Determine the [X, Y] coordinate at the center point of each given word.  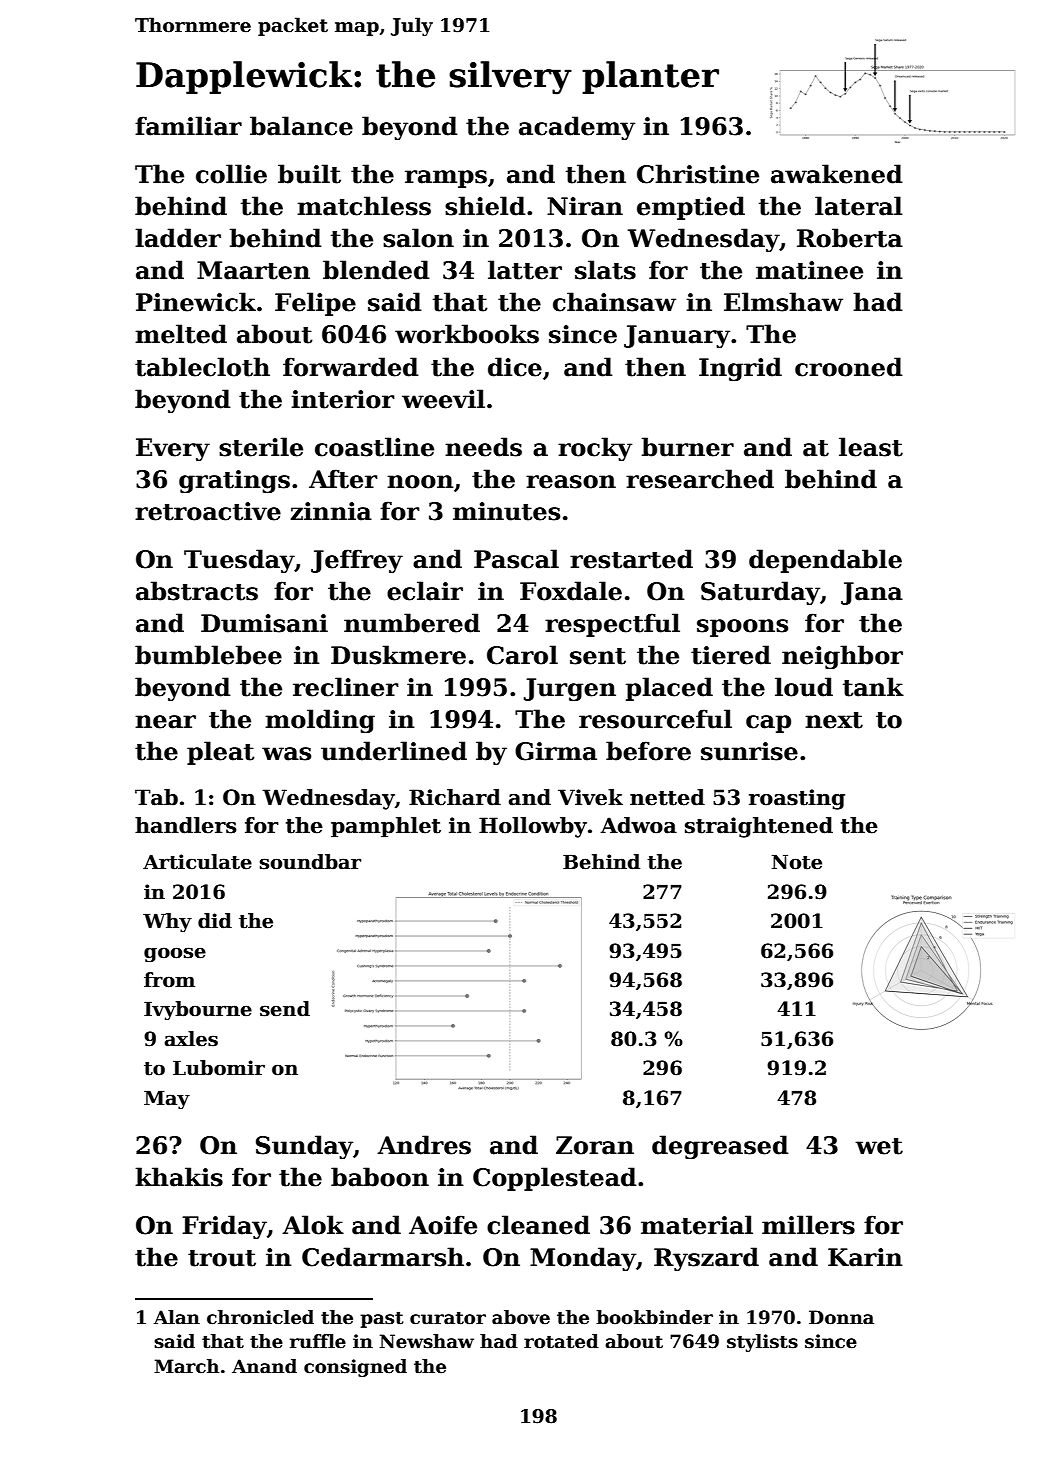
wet [879, 1146]
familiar [188, 126]
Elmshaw [783, 302]
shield [485, 206]
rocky [595, 449]
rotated [561, 1341]
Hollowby [533, 827]
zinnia [331, 511]
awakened [837, 174]
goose [175, 954]
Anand [264, 1366]
